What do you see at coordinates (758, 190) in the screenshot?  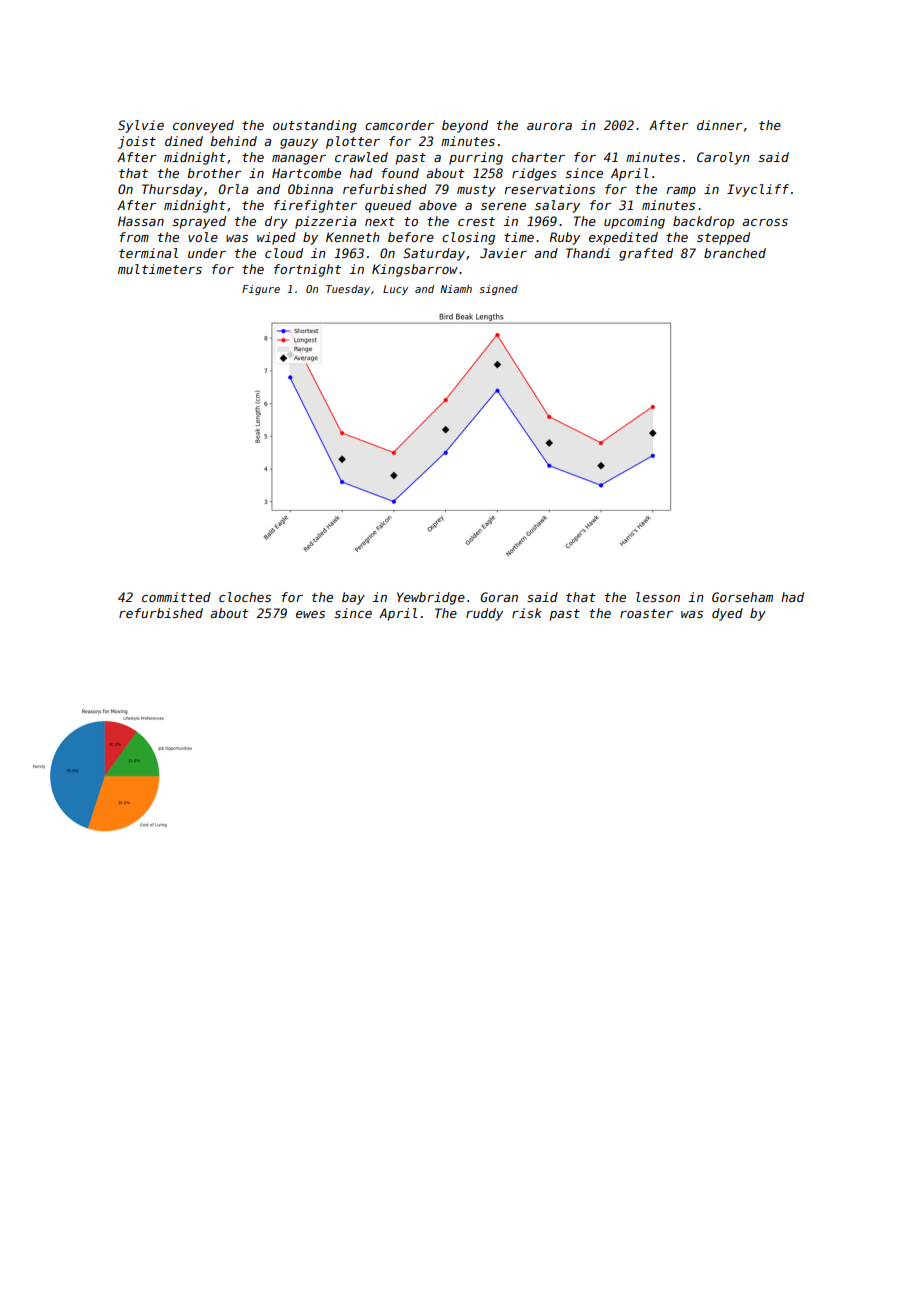 I see `Ivycliff` at bounding box center [758, 190].
